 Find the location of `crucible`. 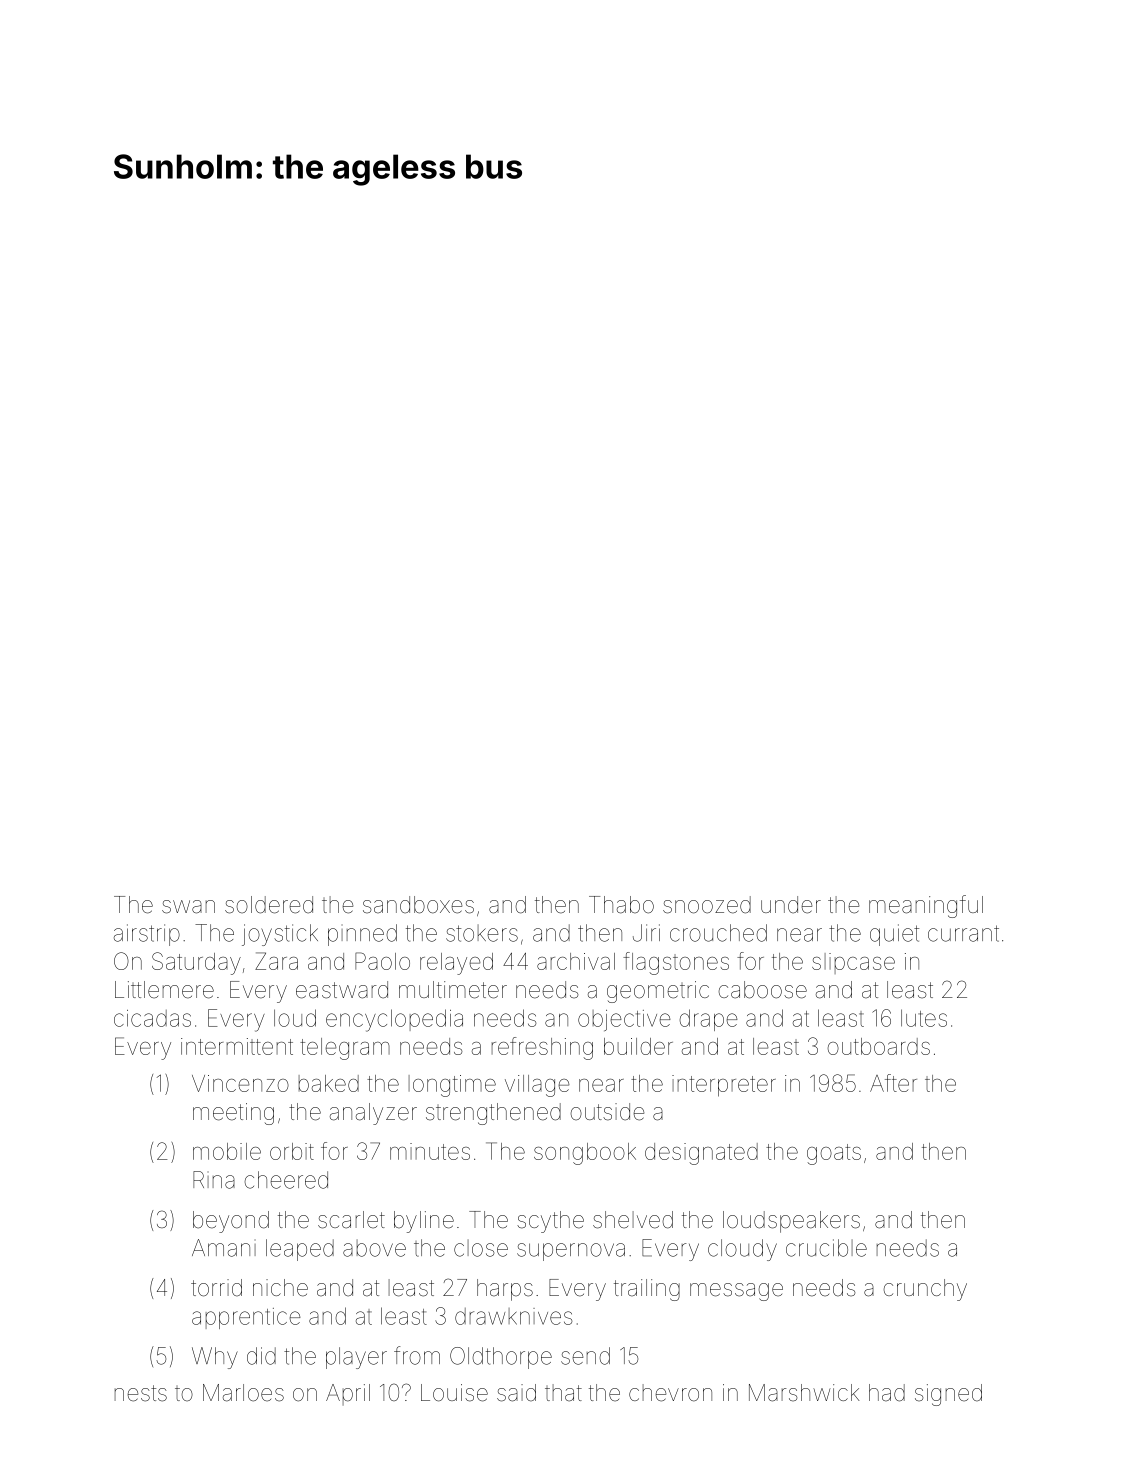

crucible is located at coordinates (826, 1248).
